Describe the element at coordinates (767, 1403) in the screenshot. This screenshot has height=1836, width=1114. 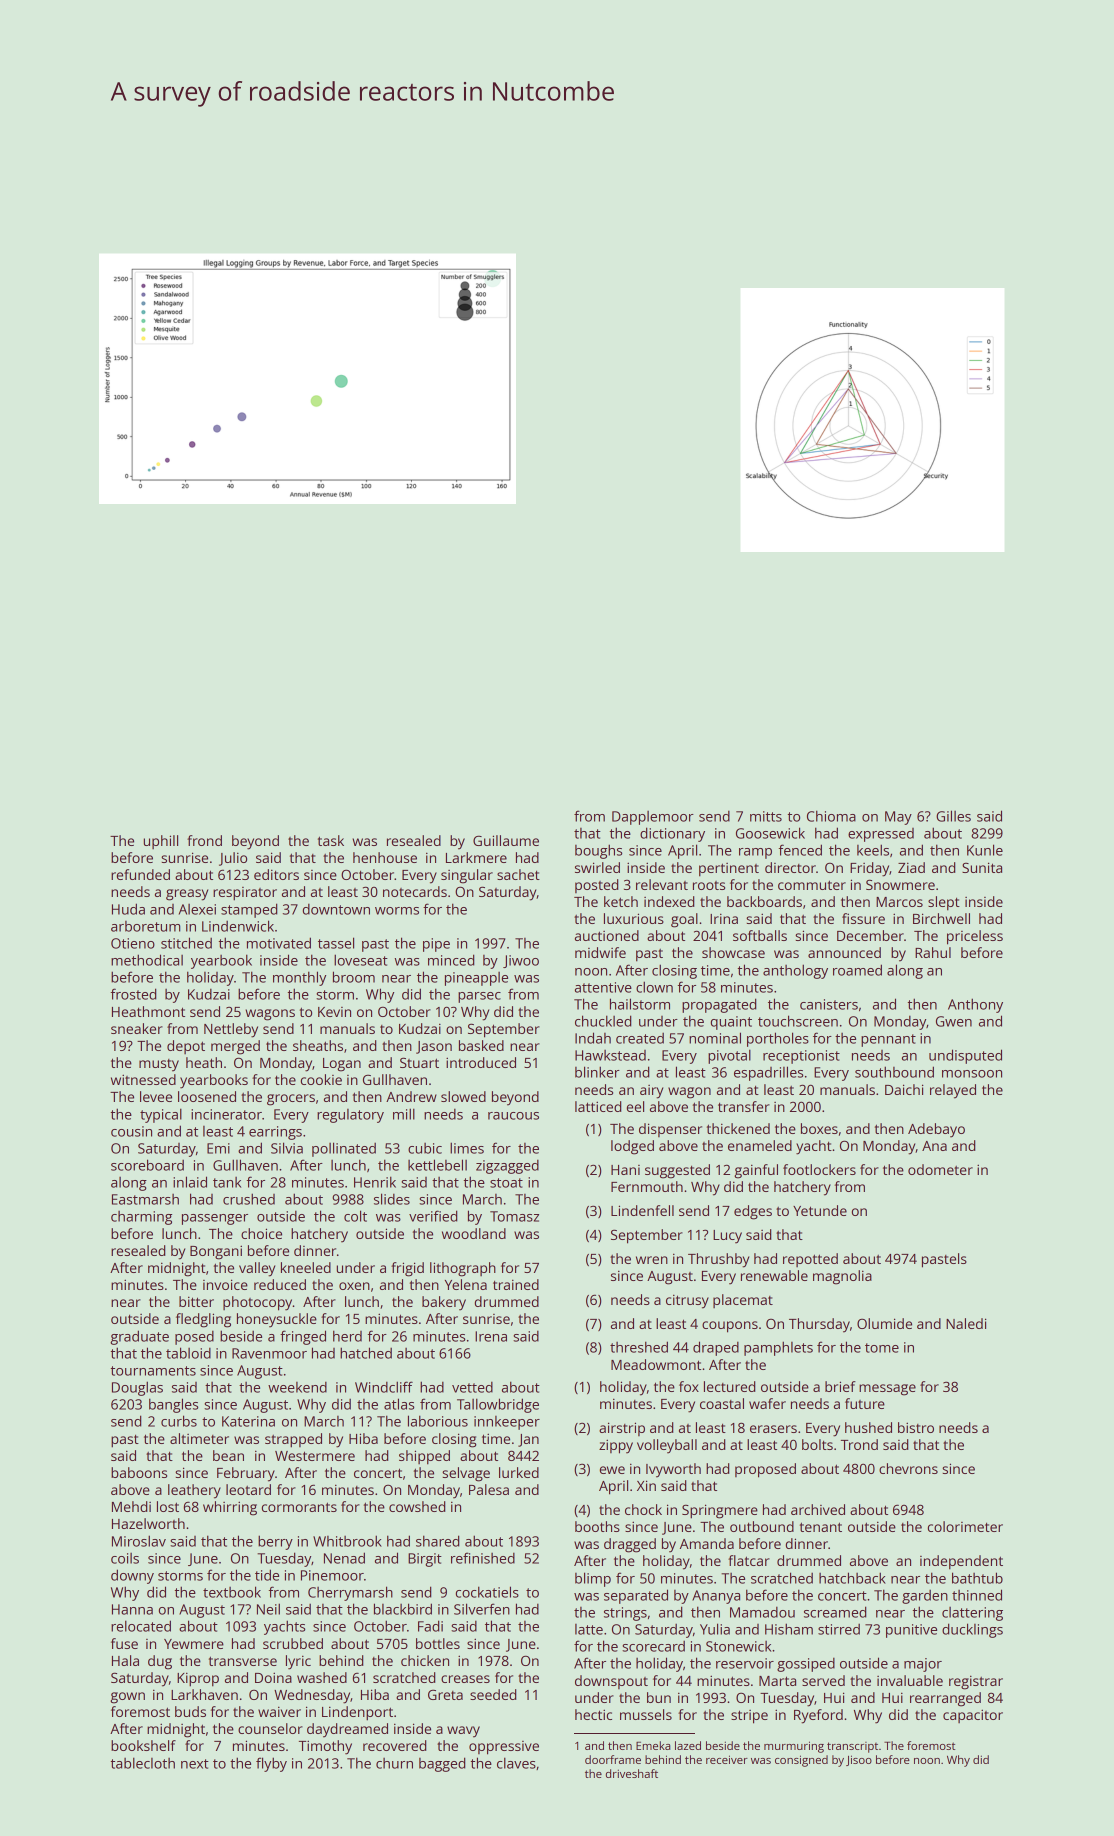
I see `wafer` at that location.
